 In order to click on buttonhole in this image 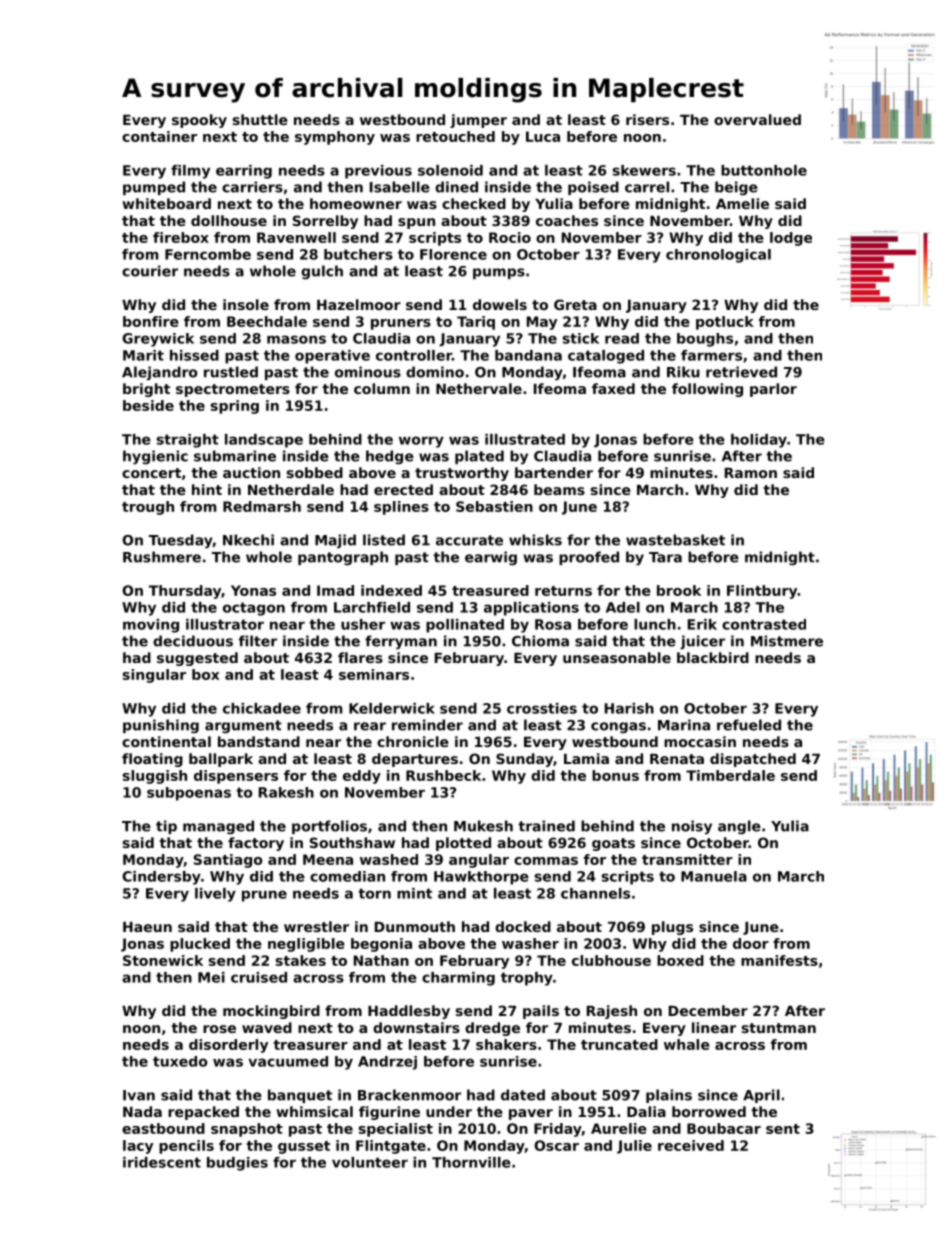, I will do `click(764, 170)`.
